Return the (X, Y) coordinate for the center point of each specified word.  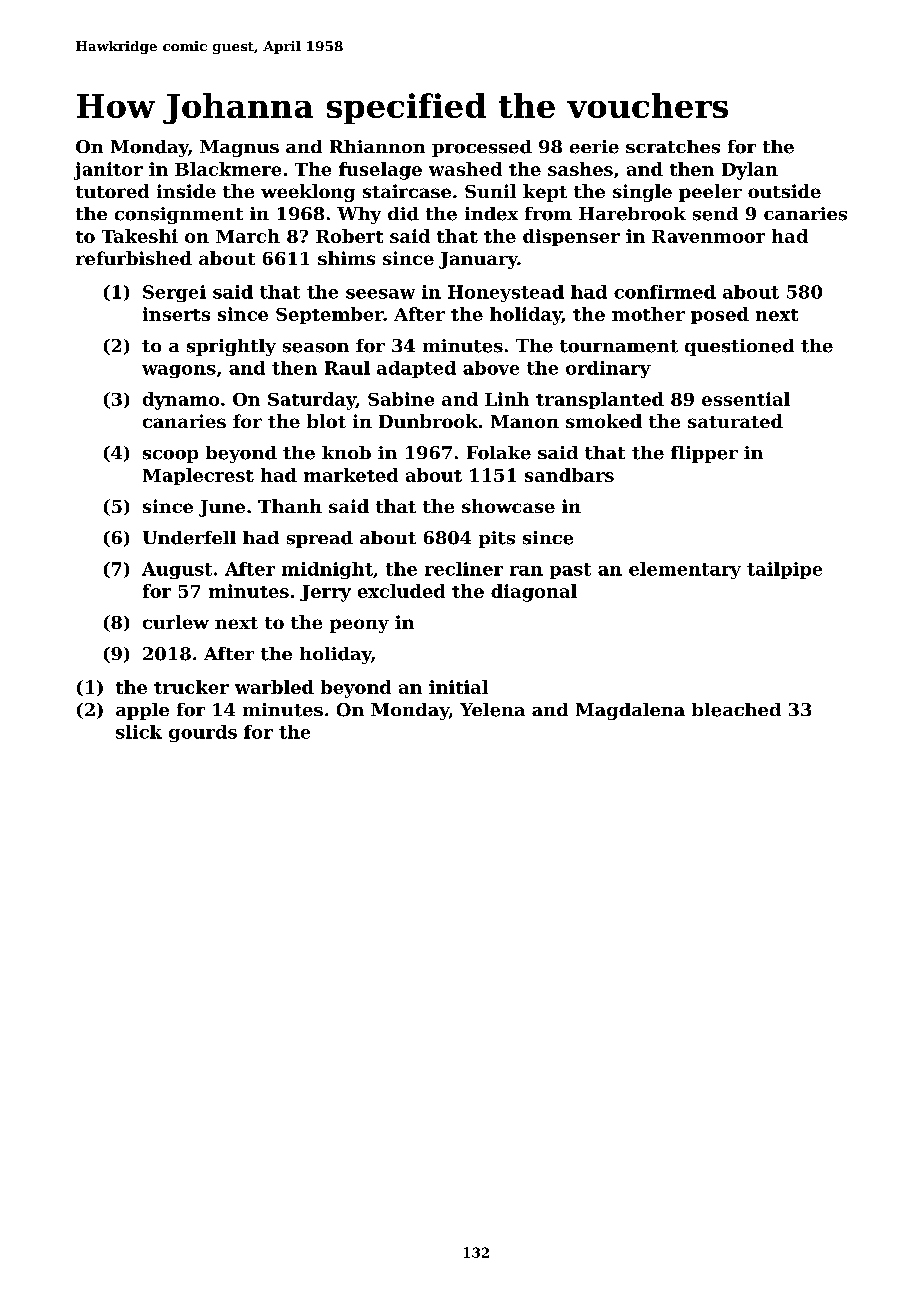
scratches (673, 147)
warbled (274, 687)
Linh (507, 399)
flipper (704, 454)
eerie (594, 147)
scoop (170, 456)
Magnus (239, 148)
